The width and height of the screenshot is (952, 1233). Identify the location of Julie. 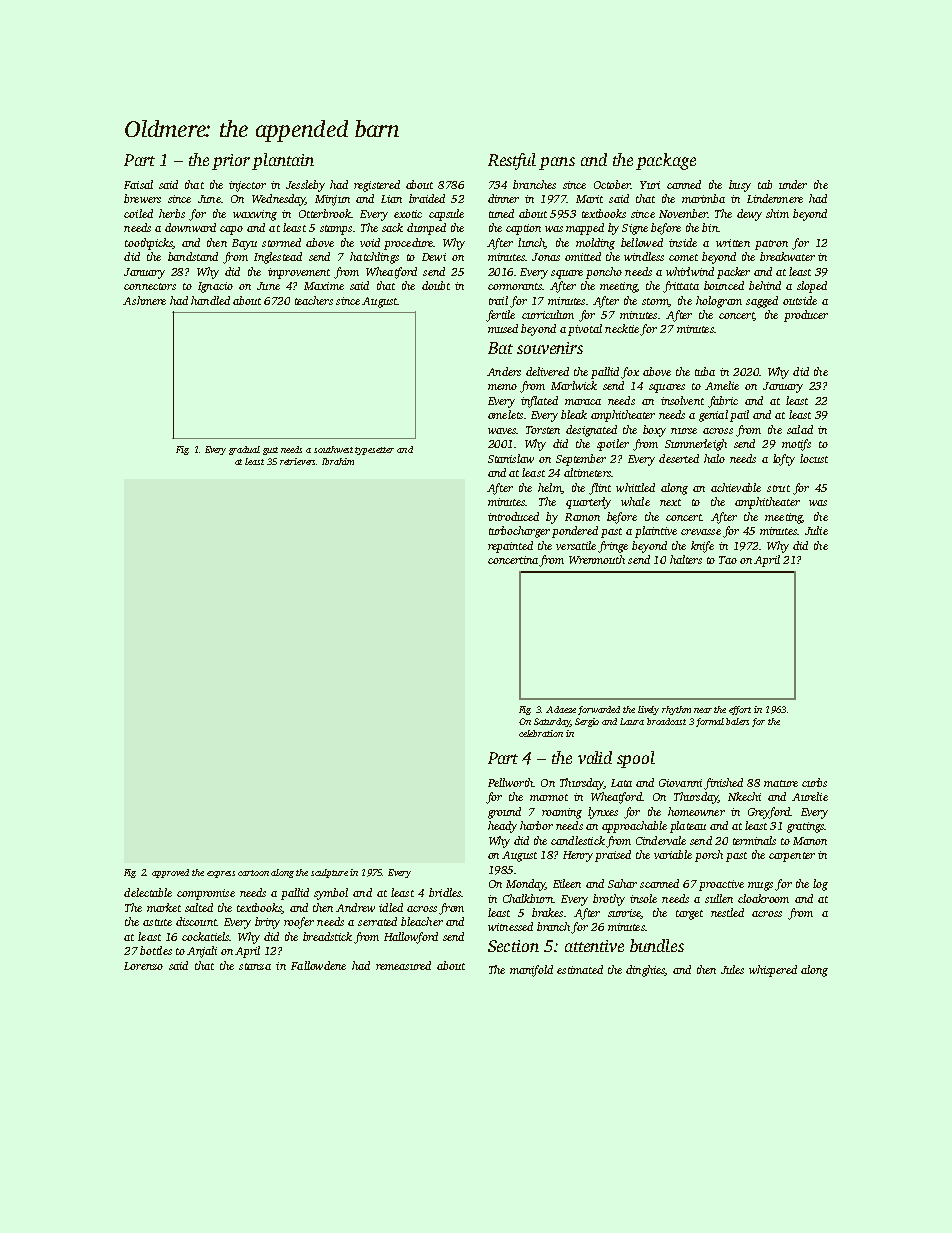
(816, 530).
